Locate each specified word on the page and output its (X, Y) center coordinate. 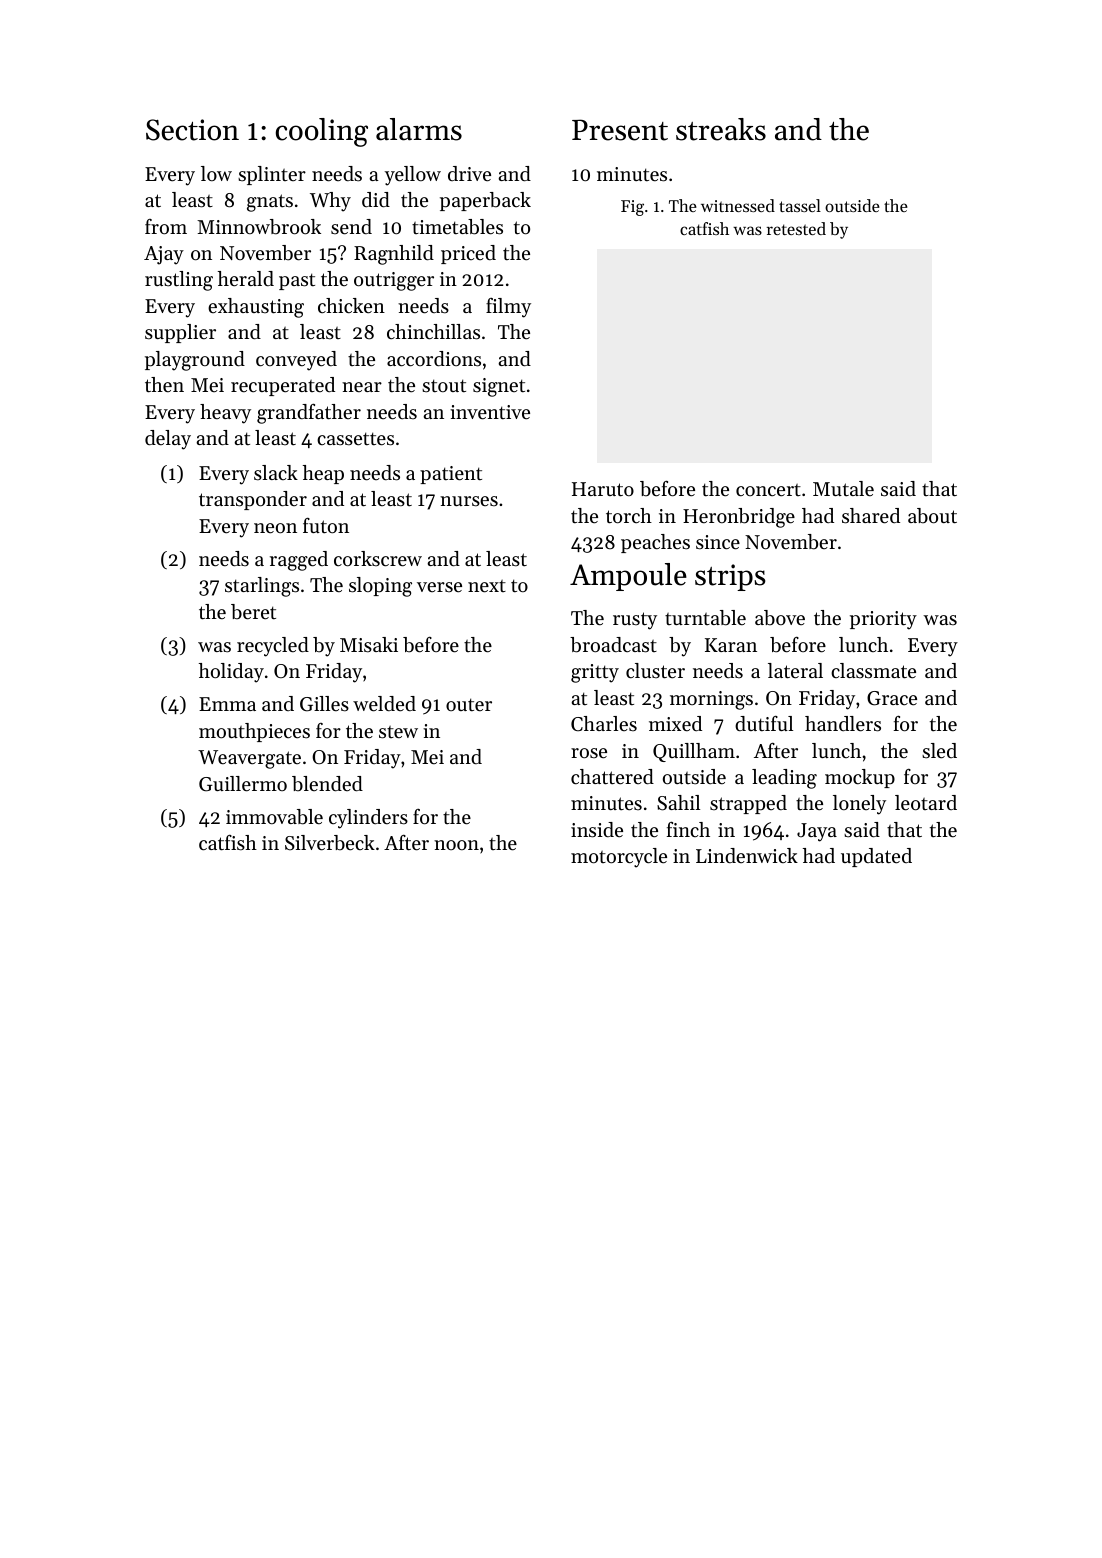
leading (784, 779)
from (166, 226)
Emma (227, 704)
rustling (179, 281)
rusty (635, 621)
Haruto (603, 489)
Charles (604, 723)
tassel (800, 205)
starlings (262, 587)
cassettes (355, 439)
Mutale (843, 489)
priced (468, 254)
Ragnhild (394, 255)
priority (883, 620)
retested (796, 228)
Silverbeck (330, 843)
